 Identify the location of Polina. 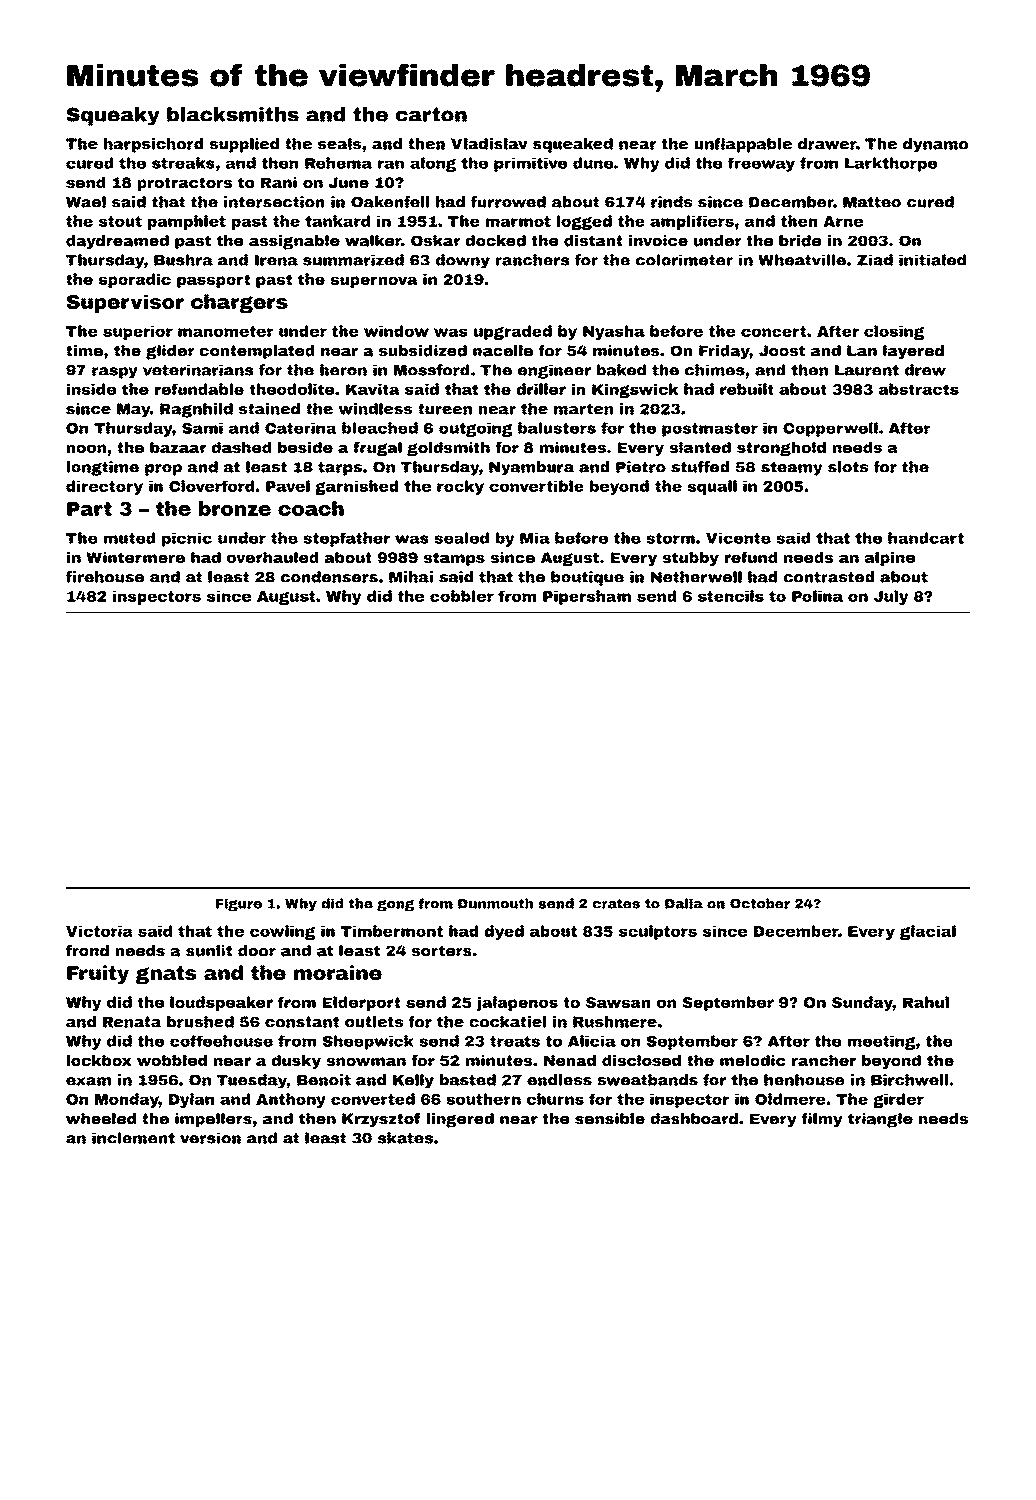
(817, 596).
